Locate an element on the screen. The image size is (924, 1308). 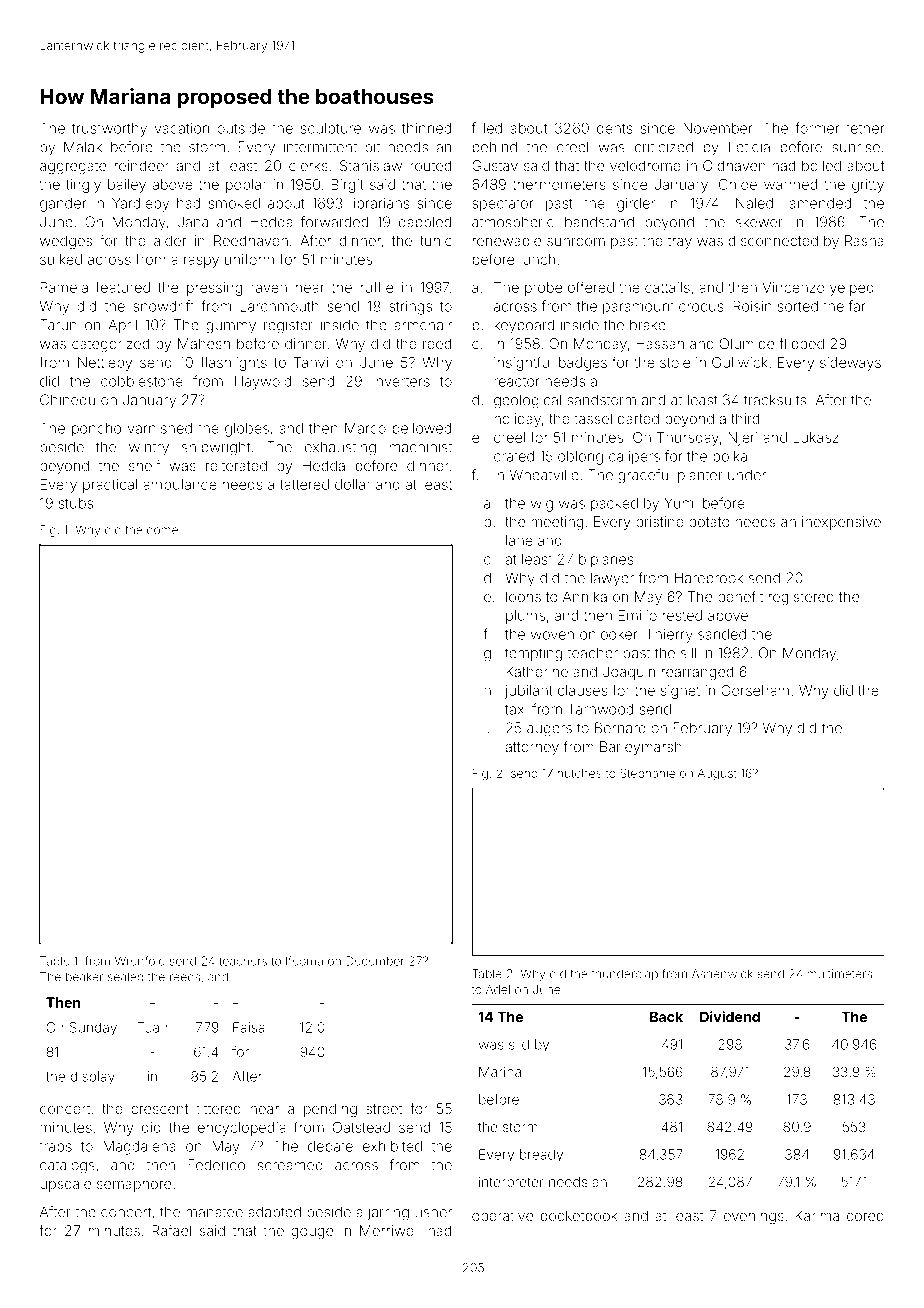
Federico is located at coordinates (216, 1165).
